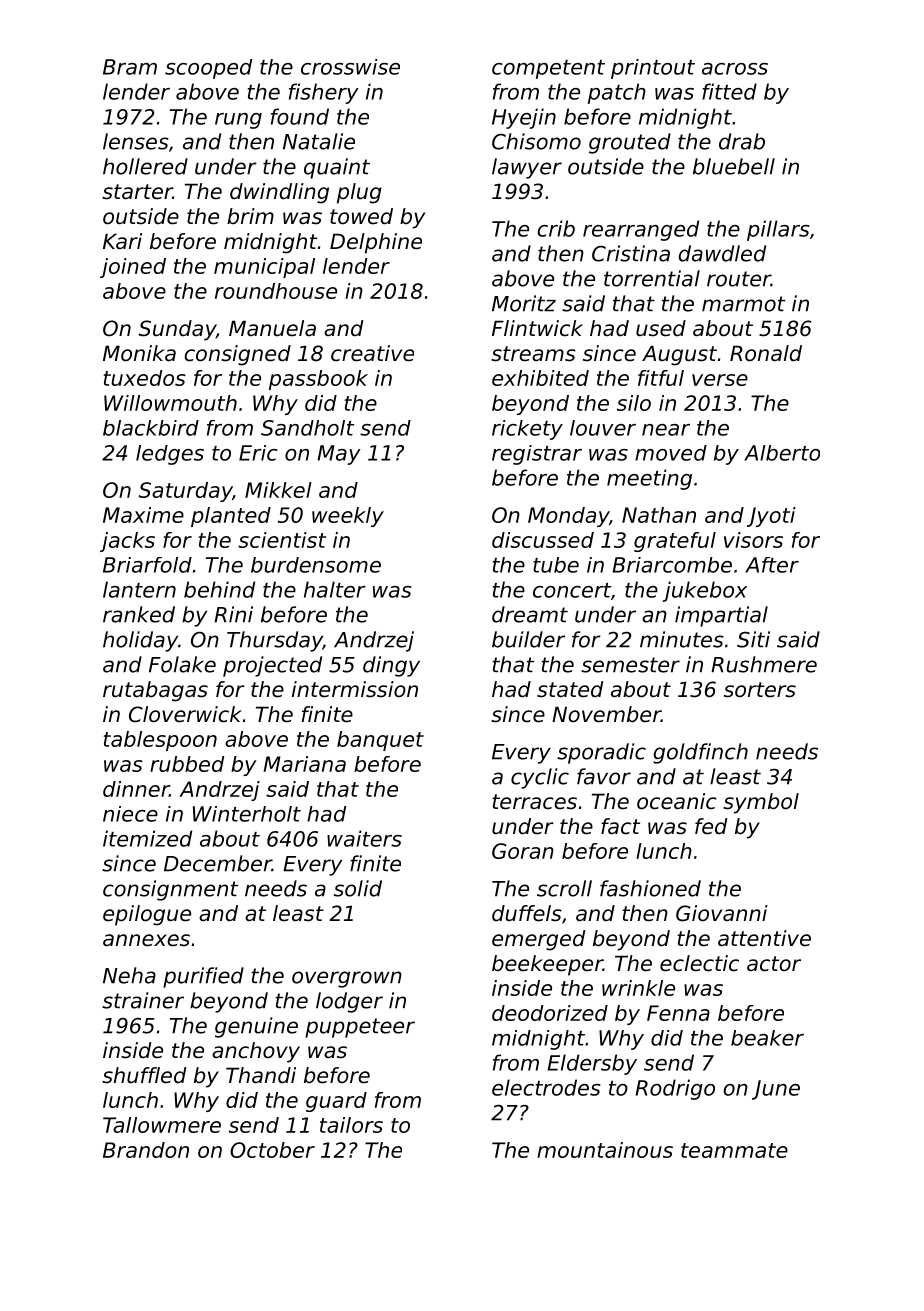 The image size is (924, 1311). I want to click on Moritz, so click(524, 303).
